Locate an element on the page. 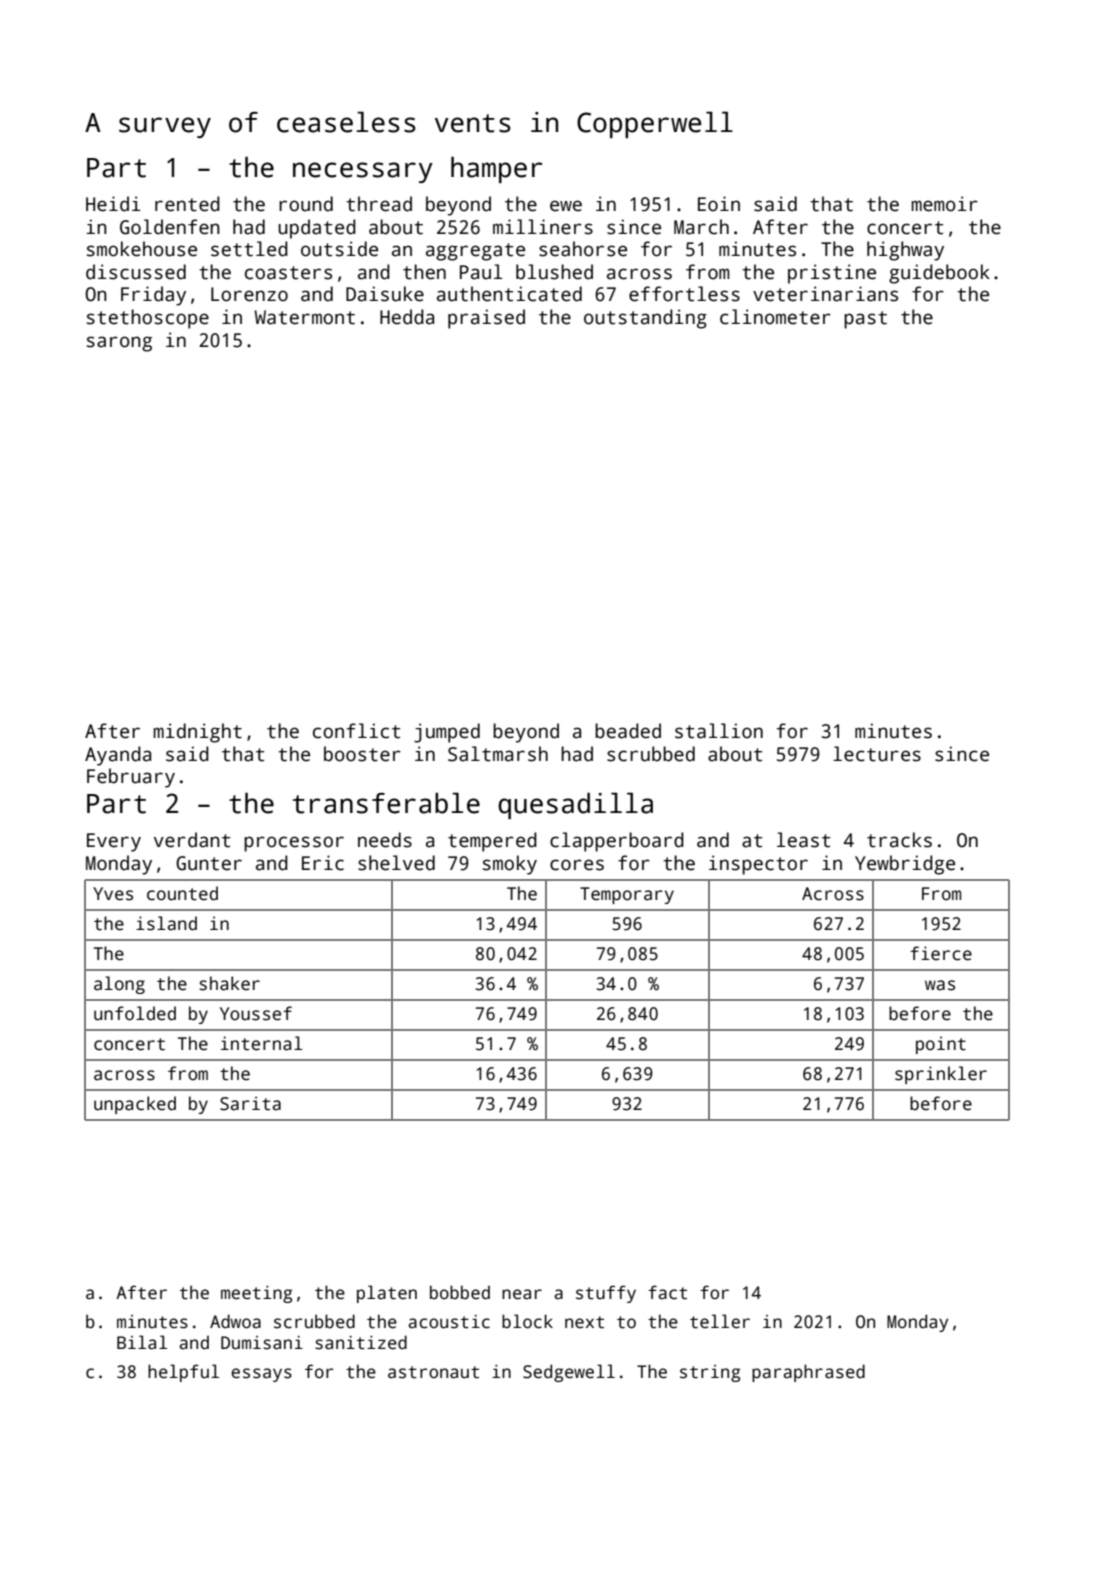  memoir is located at coordinates (945, 204).
